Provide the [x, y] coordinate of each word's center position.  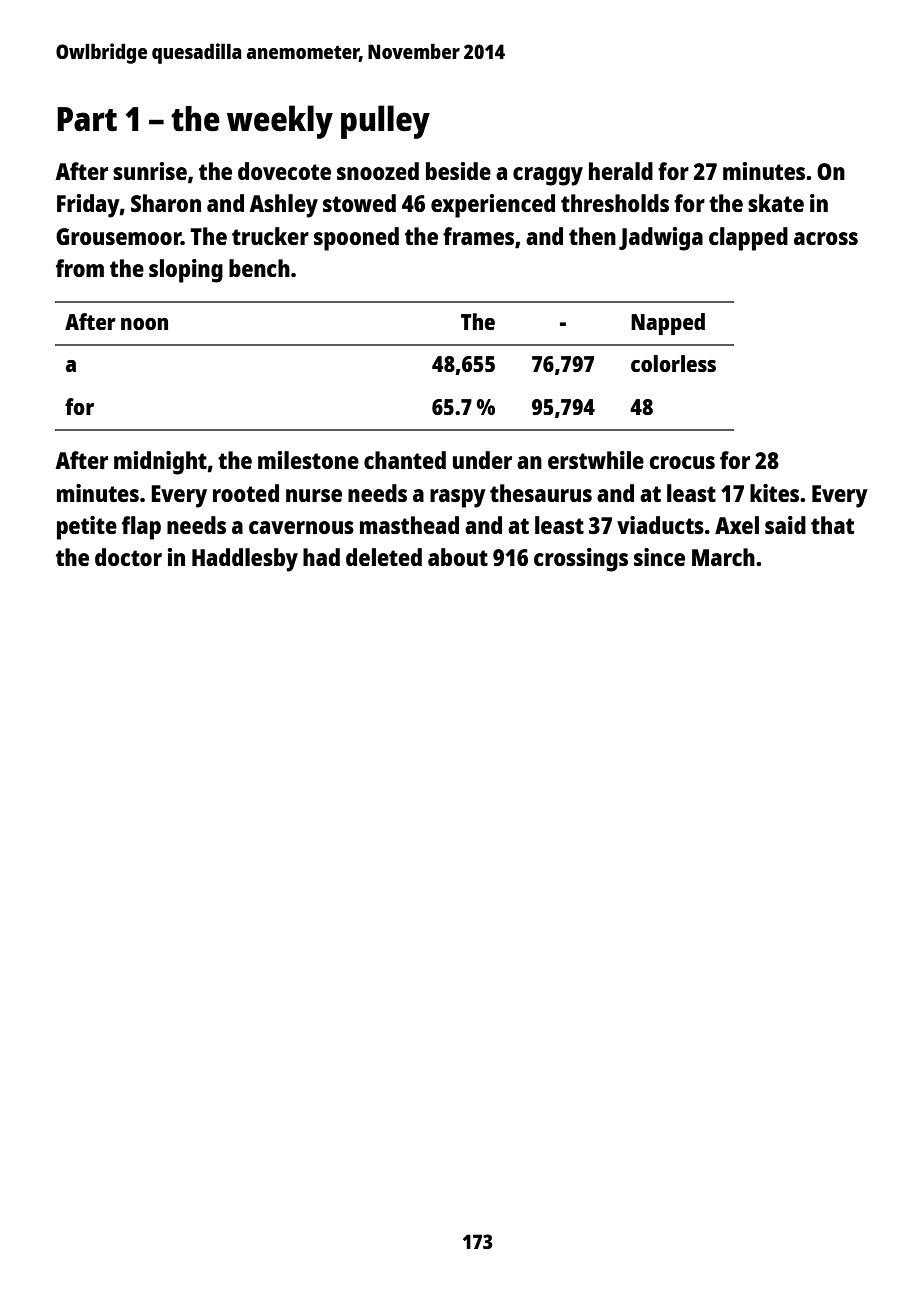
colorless [673, 363]
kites [774, 493]
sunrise [150, 171]
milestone [308, 460]
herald [621, 171]
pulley [385, 122]
